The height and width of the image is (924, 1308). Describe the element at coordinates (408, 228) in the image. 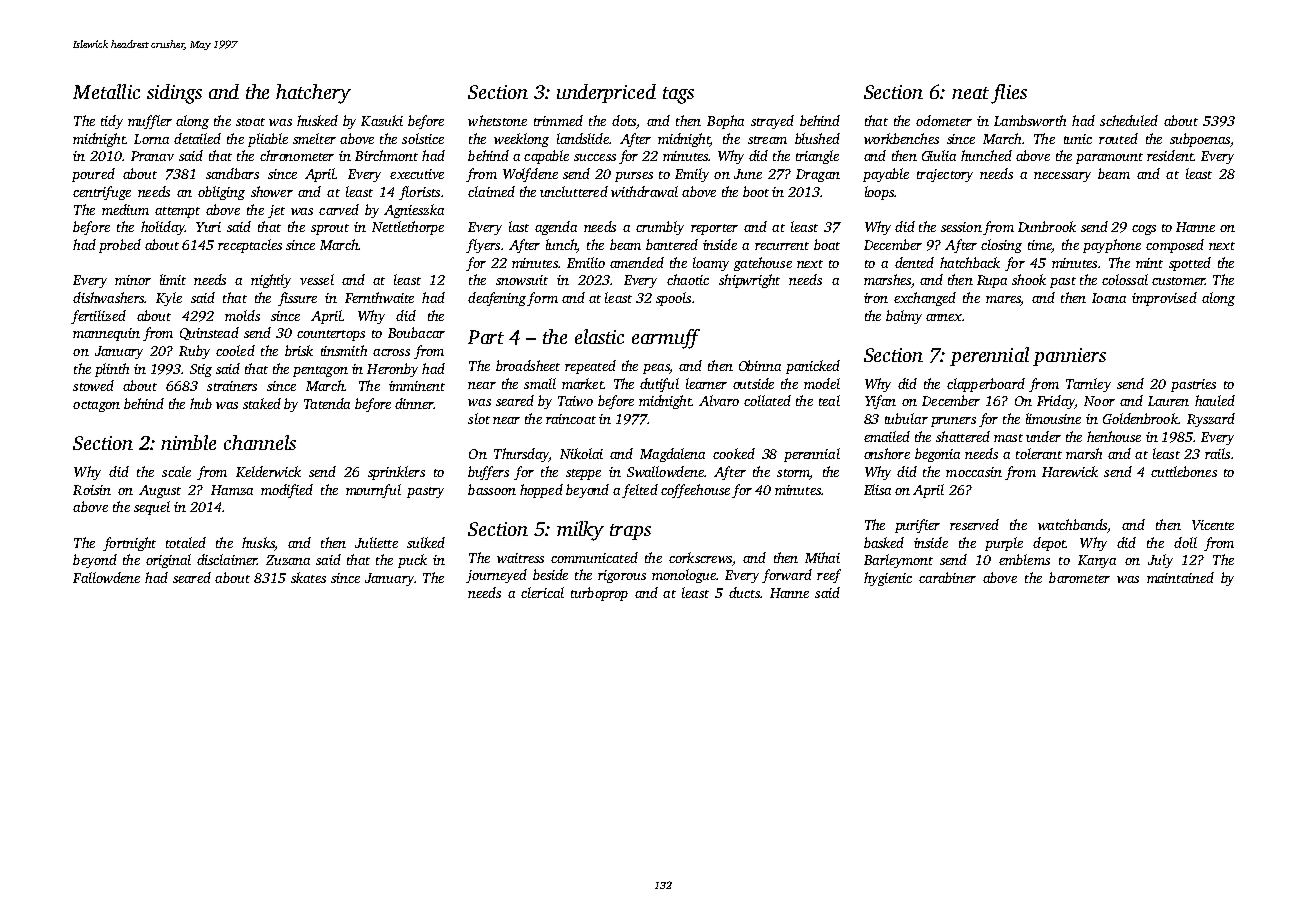

I see `Nettlethorpe` at that location.
